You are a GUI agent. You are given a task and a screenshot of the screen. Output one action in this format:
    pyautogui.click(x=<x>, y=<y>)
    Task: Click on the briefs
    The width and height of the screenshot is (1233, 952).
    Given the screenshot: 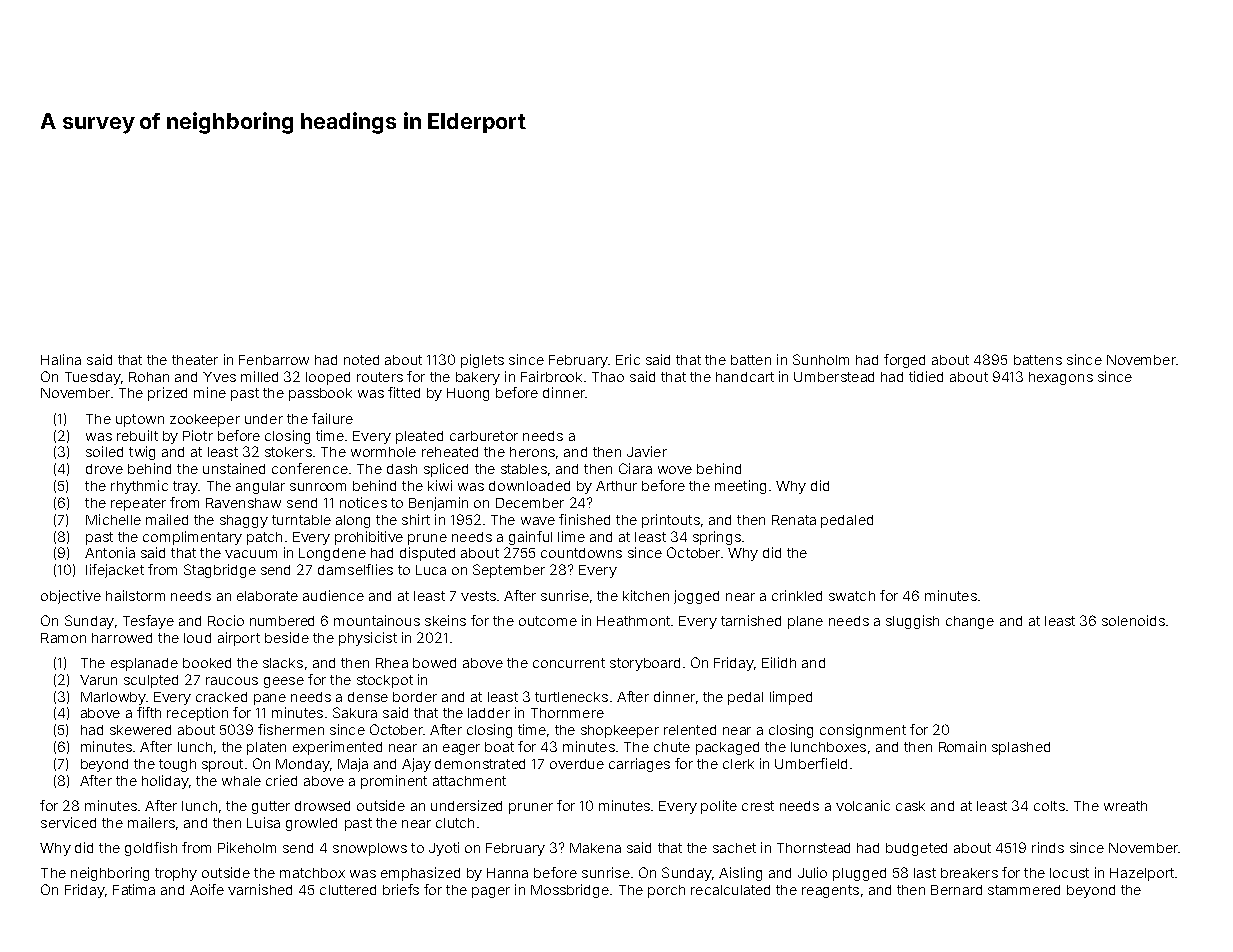 What is the action you would take?
    pyautogui.click(x=401, y=889)
